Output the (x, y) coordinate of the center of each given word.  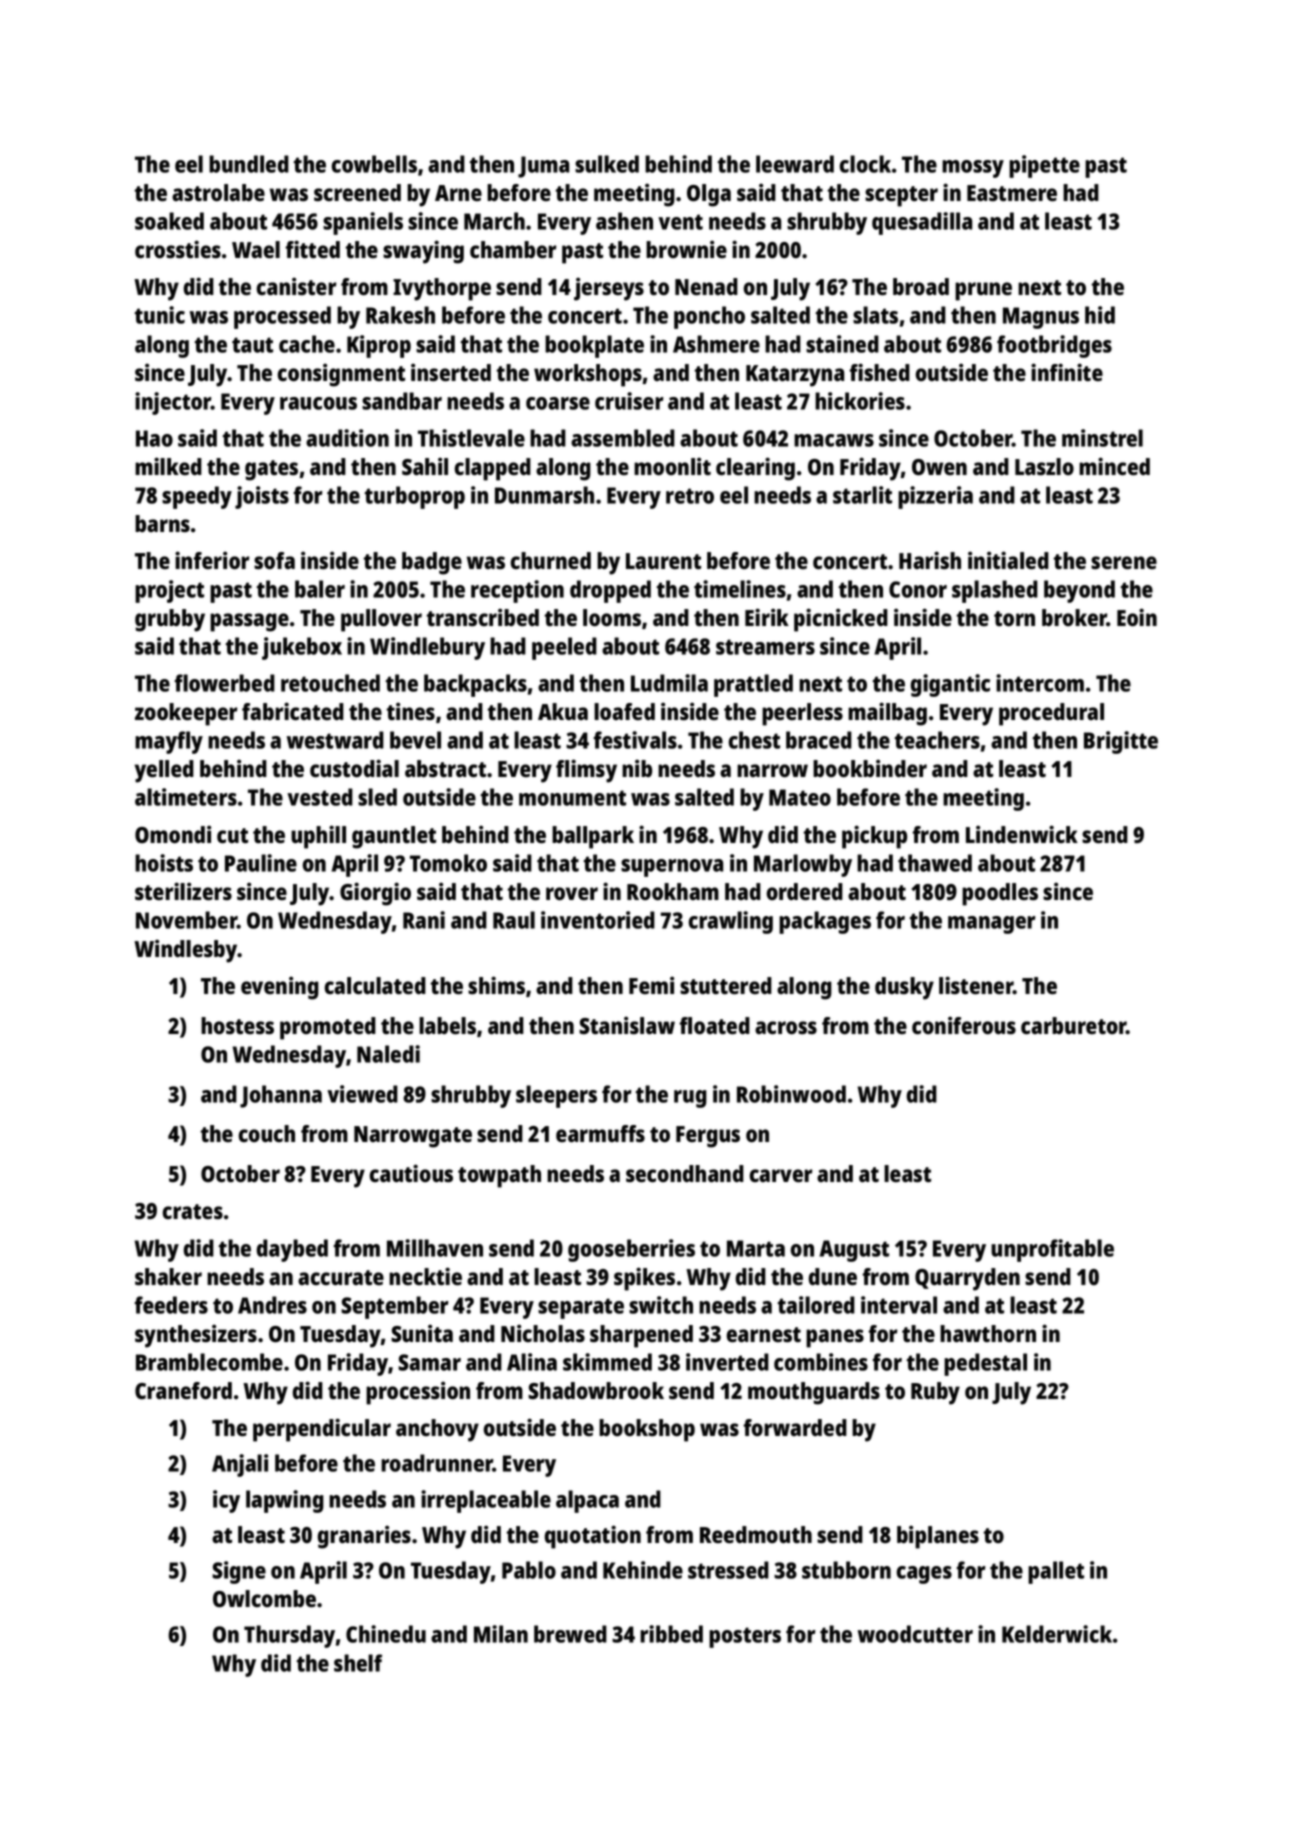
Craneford (183, 1391)
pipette (1044, 166)
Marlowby (803, 865)
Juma (543, 167)
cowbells (374, 164)
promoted (328, 1028)
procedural (1051, 714)
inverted (727, 1362)
